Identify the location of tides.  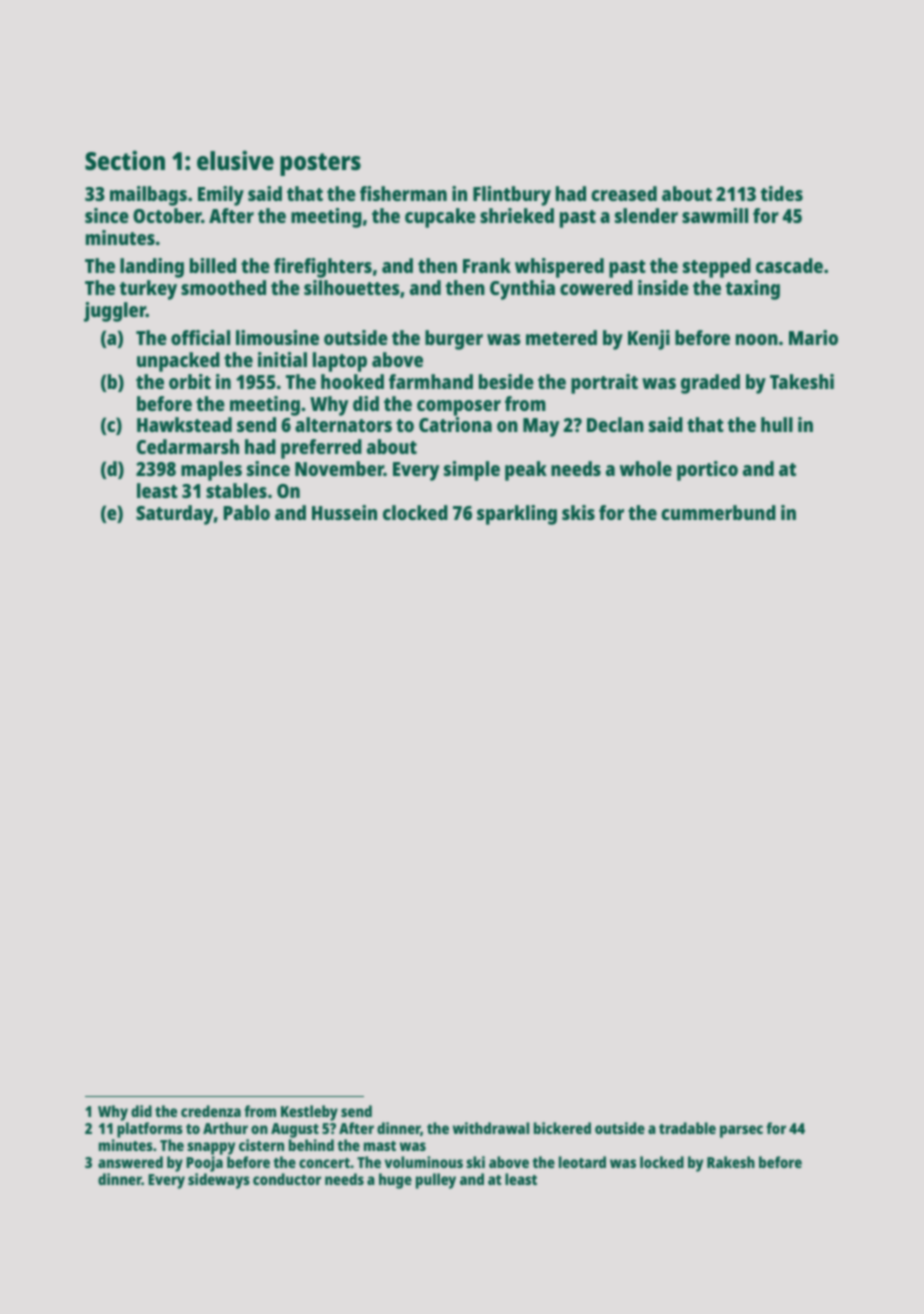
(782, 193).
